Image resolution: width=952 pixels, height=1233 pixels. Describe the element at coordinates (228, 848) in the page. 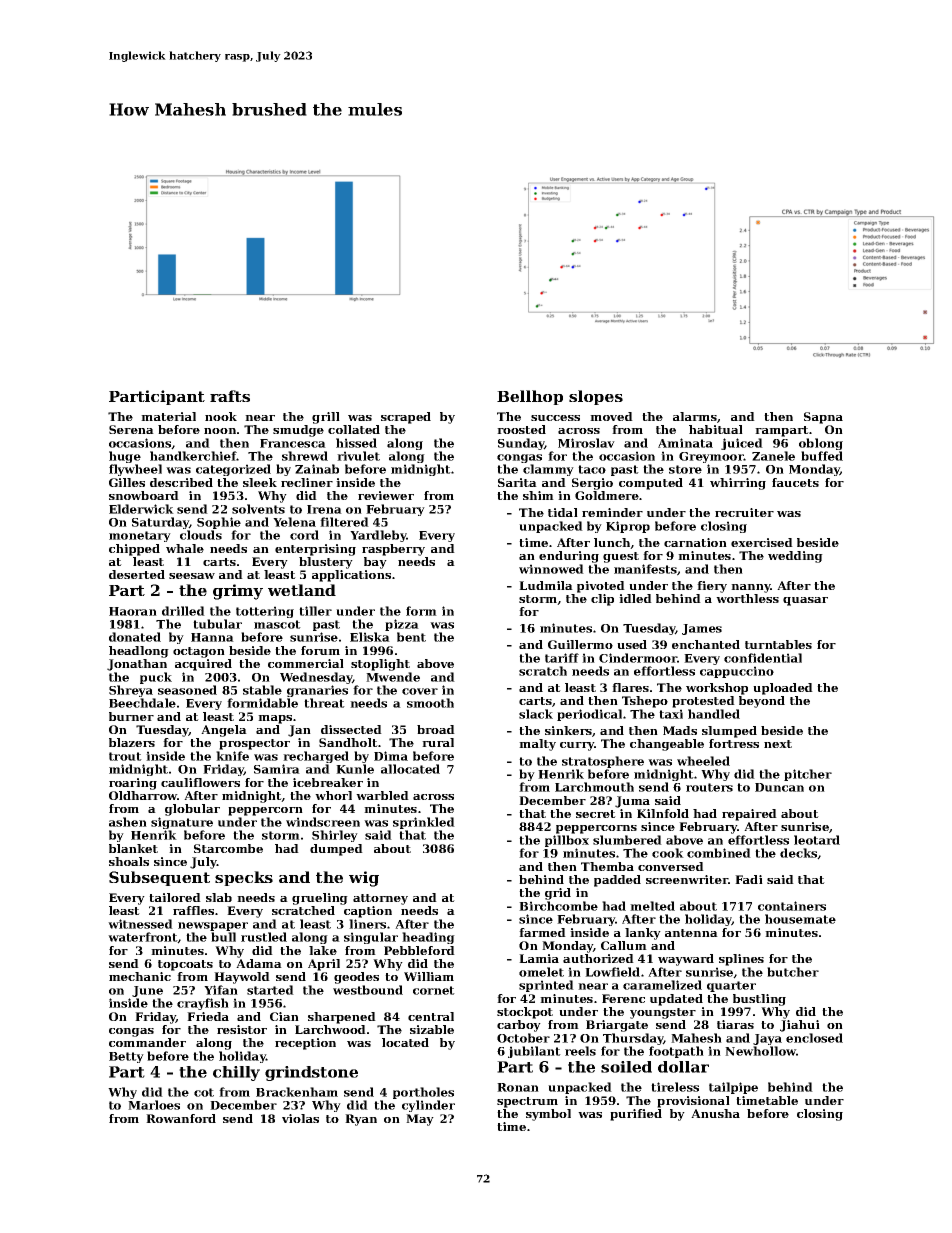

I see `Starcombe` at that location.
